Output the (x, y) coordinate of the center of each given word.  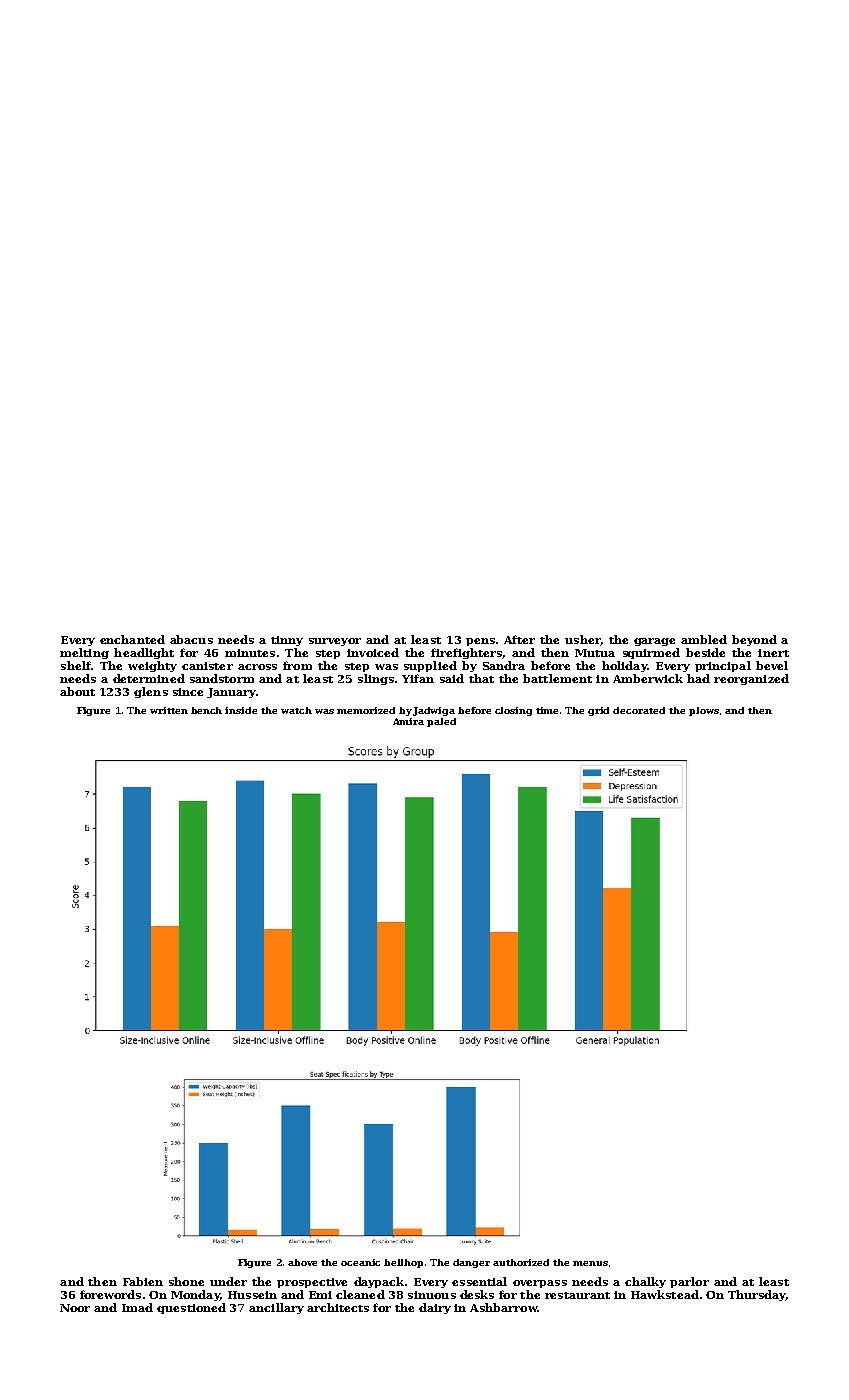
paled (441, 722)
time (547, 710)
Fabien (143, 1281)
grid (598, 711)
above (302, 1262)
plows (704, 711)
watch (296, 710)
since (188, 692)
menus (590, 1263)
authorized (521, 1262)
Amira (408, 721)
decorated (639, 710)
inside (241, 710)
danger (471, 1263)
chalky (645, 1282)
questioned (191, 1308)
